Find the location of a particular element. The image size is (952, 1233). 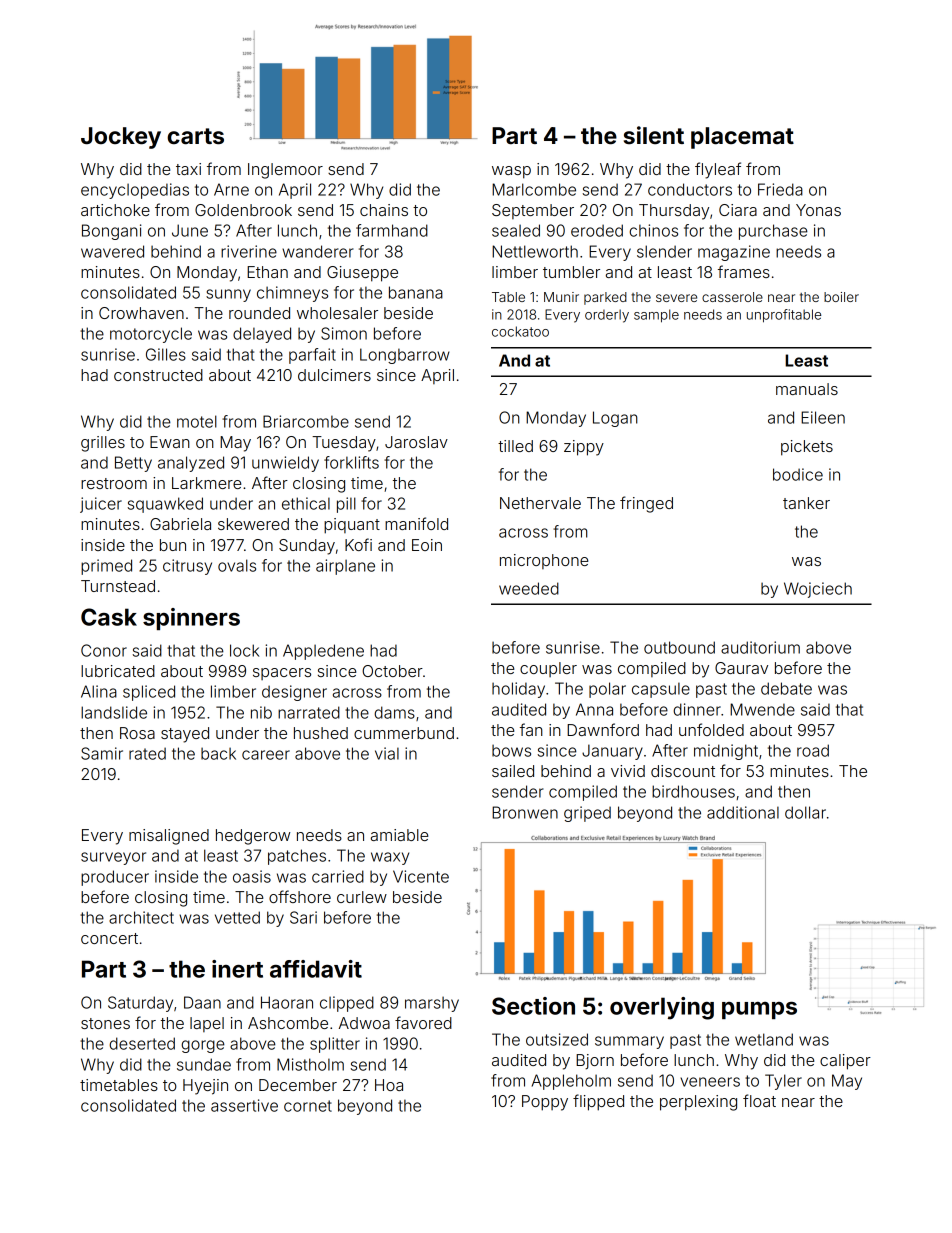

Nethervale is located at coordinates (540, 503).
